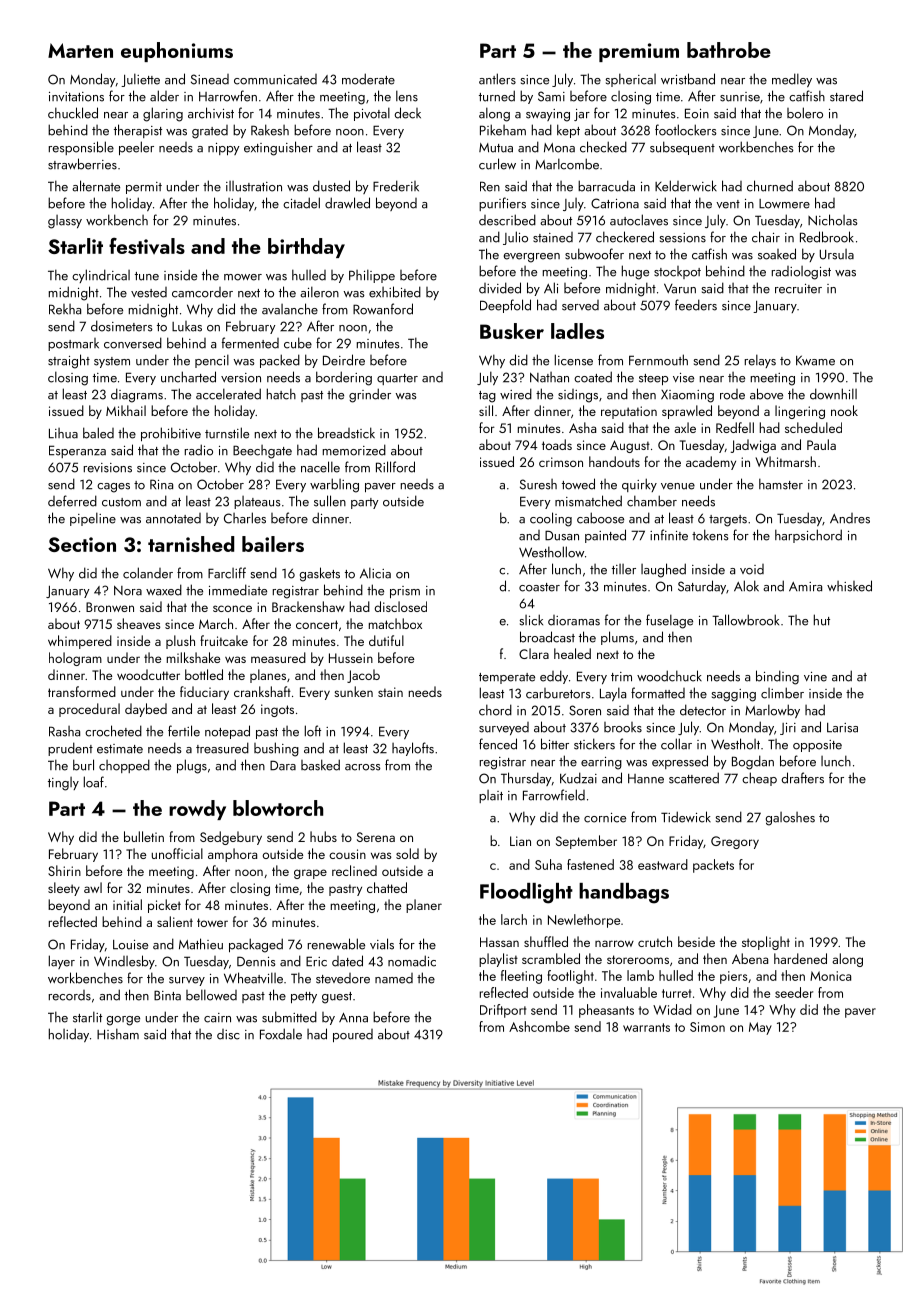 This document has height=1308, width=924. I want to click on fenced, so click(498, 744).
